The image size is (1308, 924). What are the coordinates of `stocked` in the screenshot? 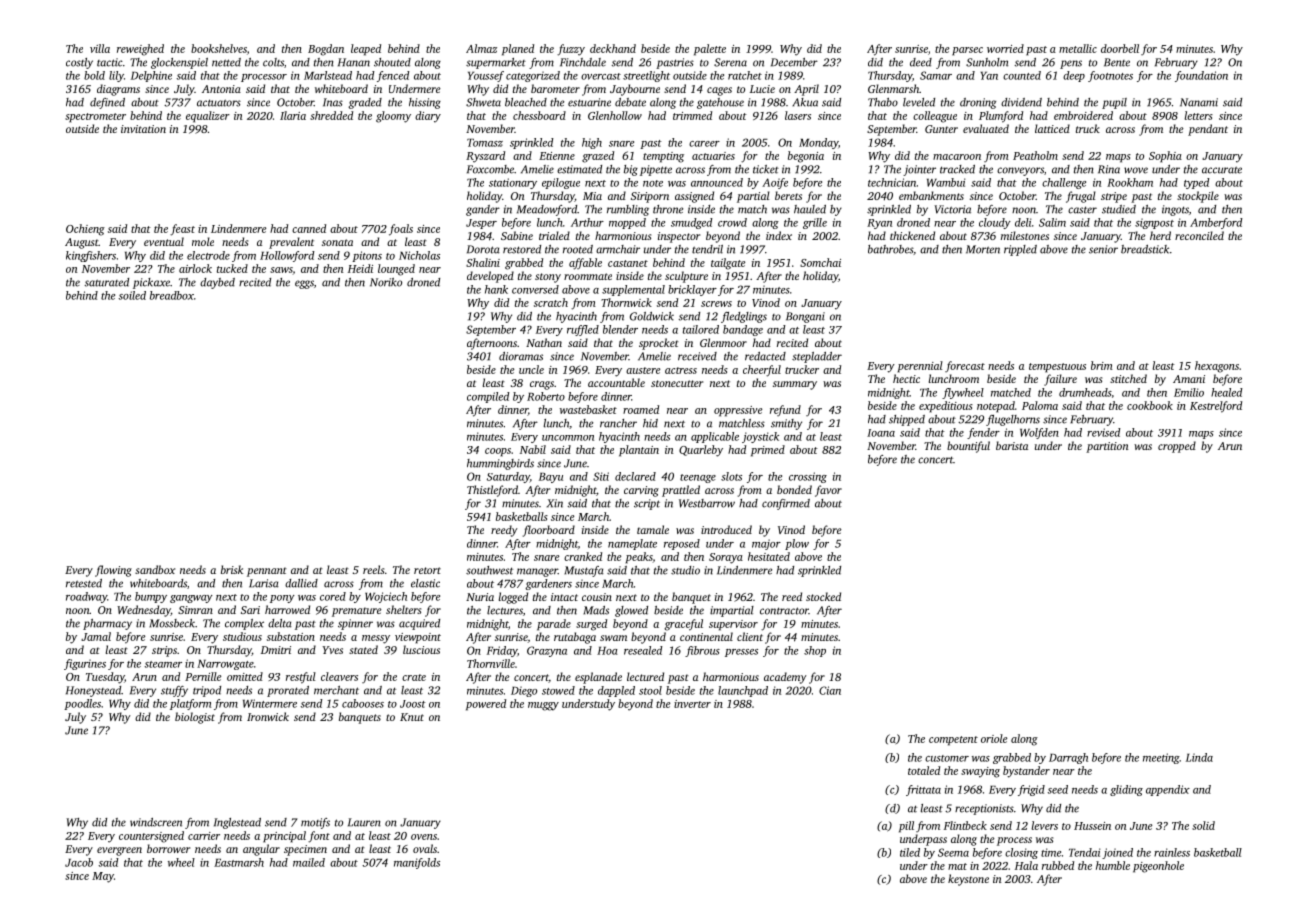 It's located at (823, 596).
